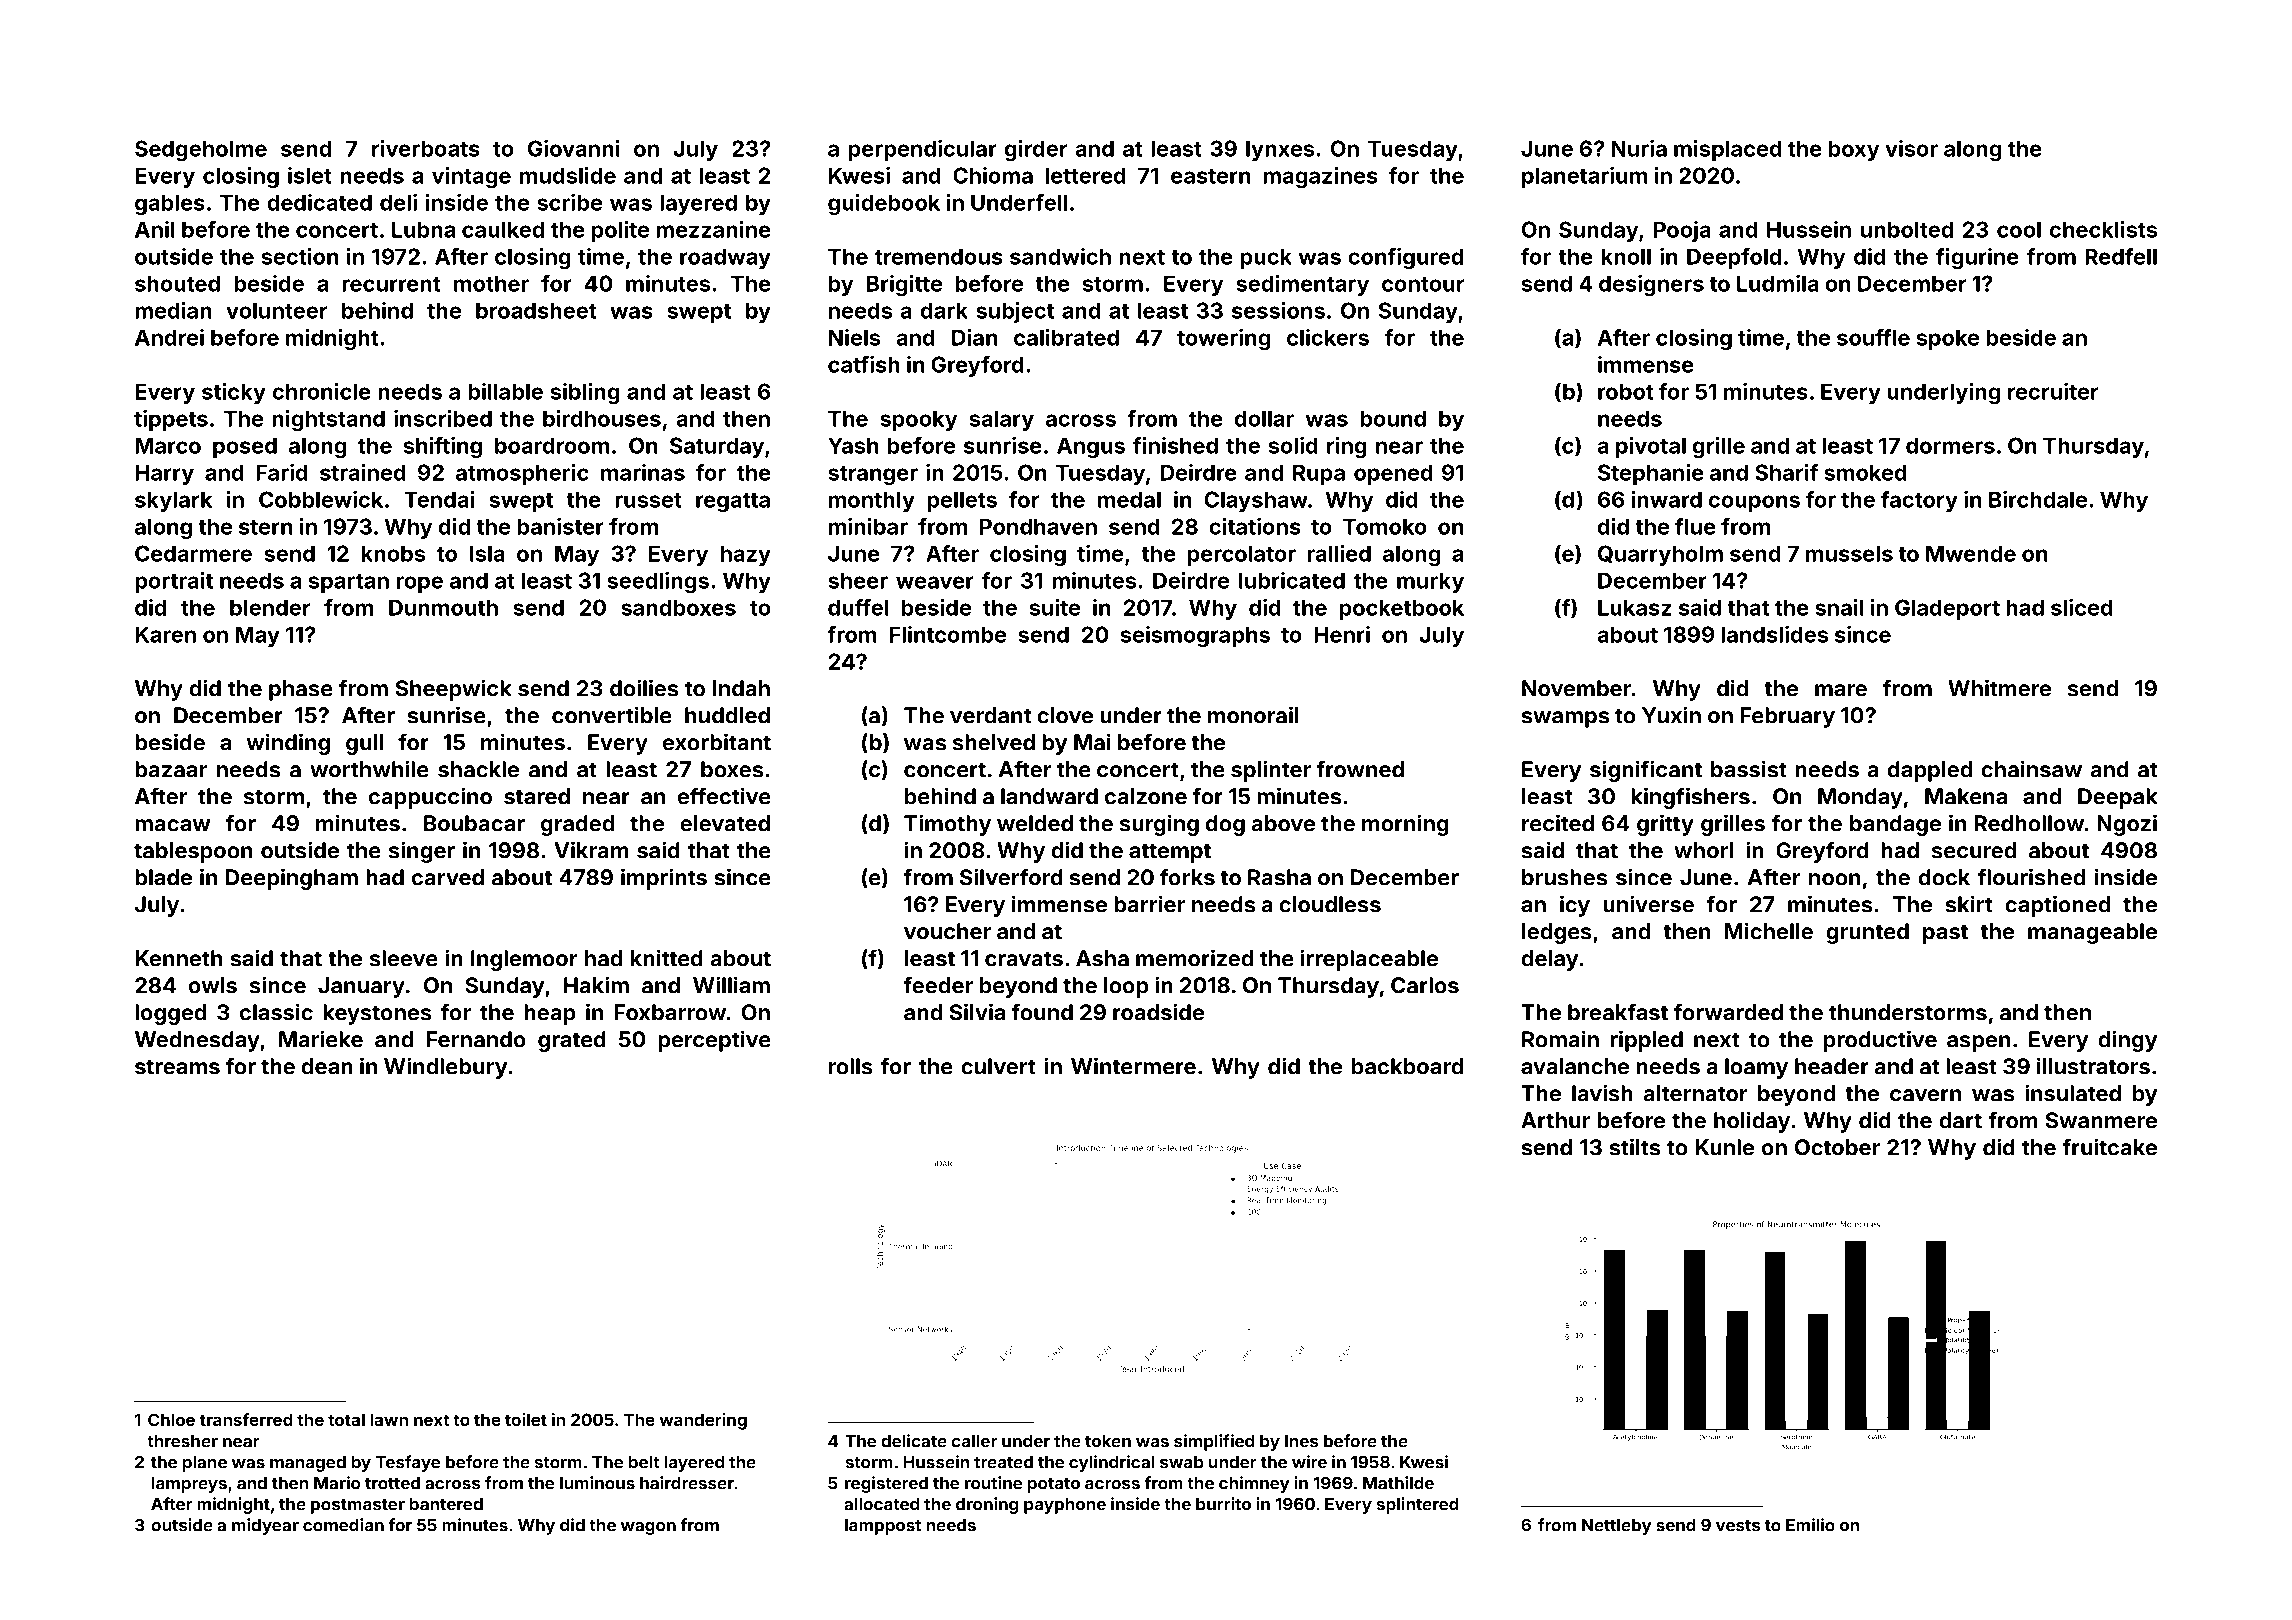 This document has width=2292, height=1620. Describe the element at coordinates (1810, 1525) in the document. I see `Emilio` at that location.
